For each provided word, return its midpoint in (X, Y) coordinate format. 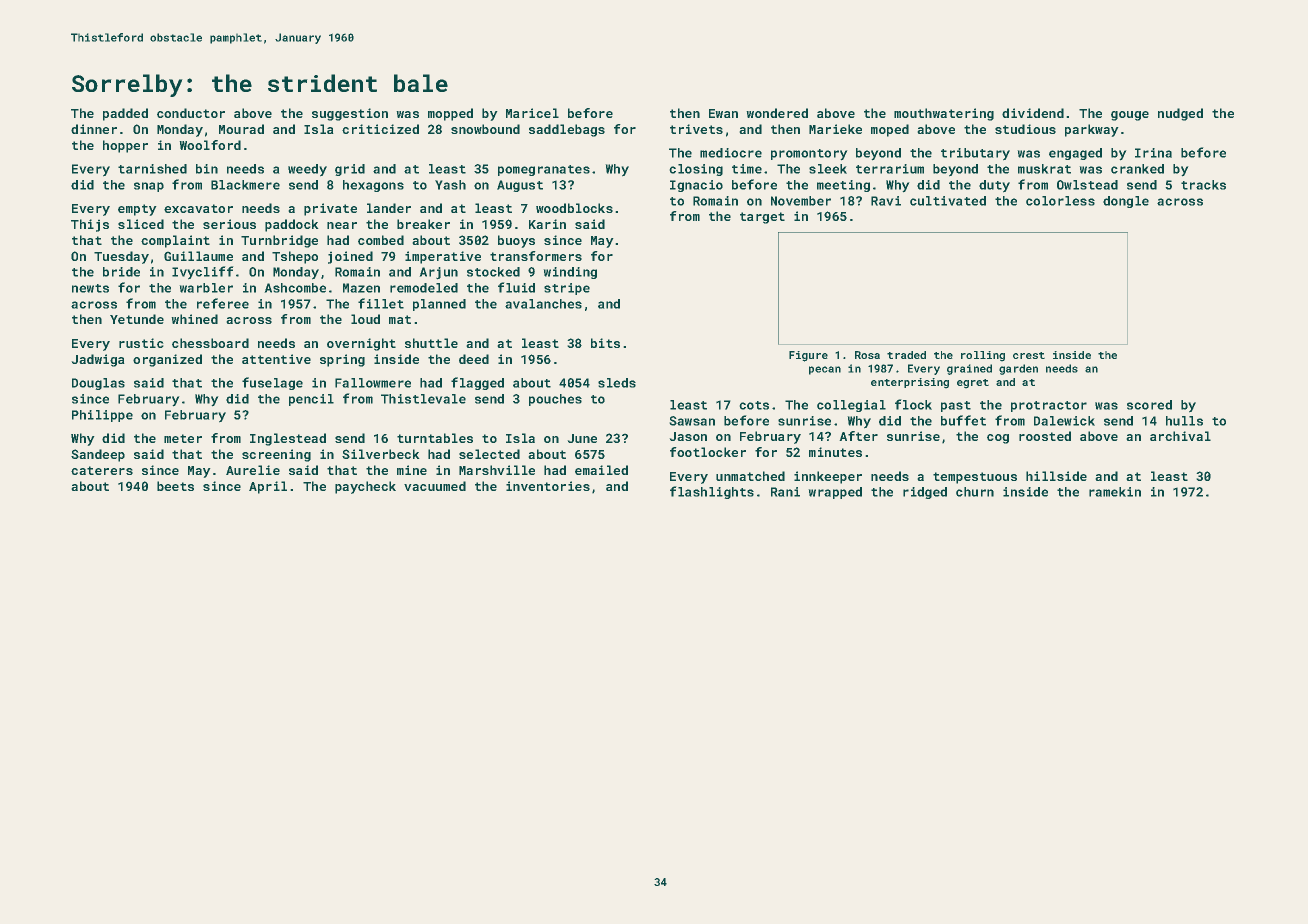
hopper (125, 146)
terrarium (890, 169)
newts (90, 288)
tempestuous (975, 478)
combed (381, 240)
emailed (601, 470)
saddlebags (567, 130)
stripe (567, 289)
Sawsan (692, 421)
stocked (493, 272)
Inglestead (288, 439)
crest (1029, 355)
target (762, 218)
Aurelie (253, 470)
